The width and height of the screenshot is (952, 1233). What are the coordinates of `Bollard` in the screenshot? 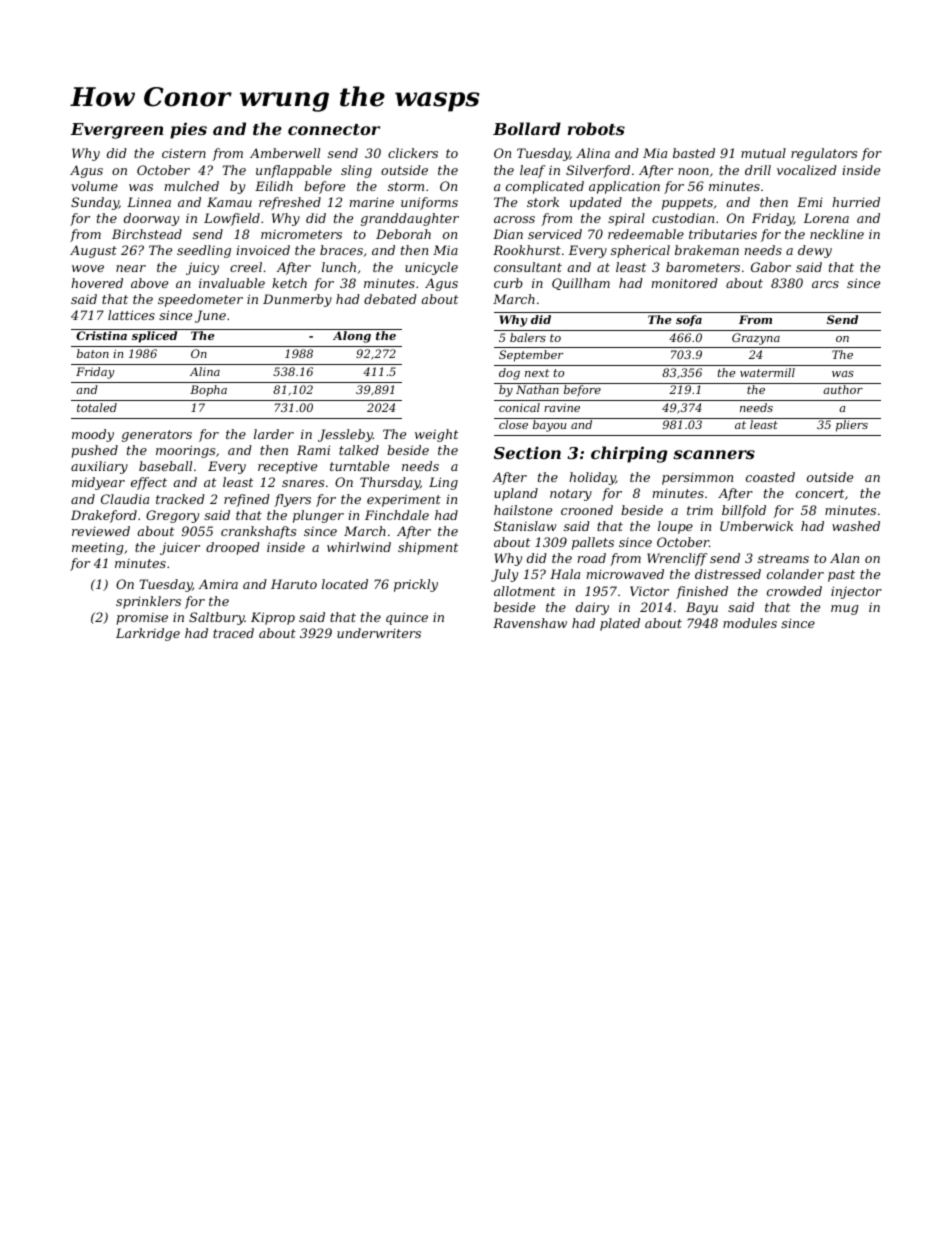 It's located at (527, 128).
